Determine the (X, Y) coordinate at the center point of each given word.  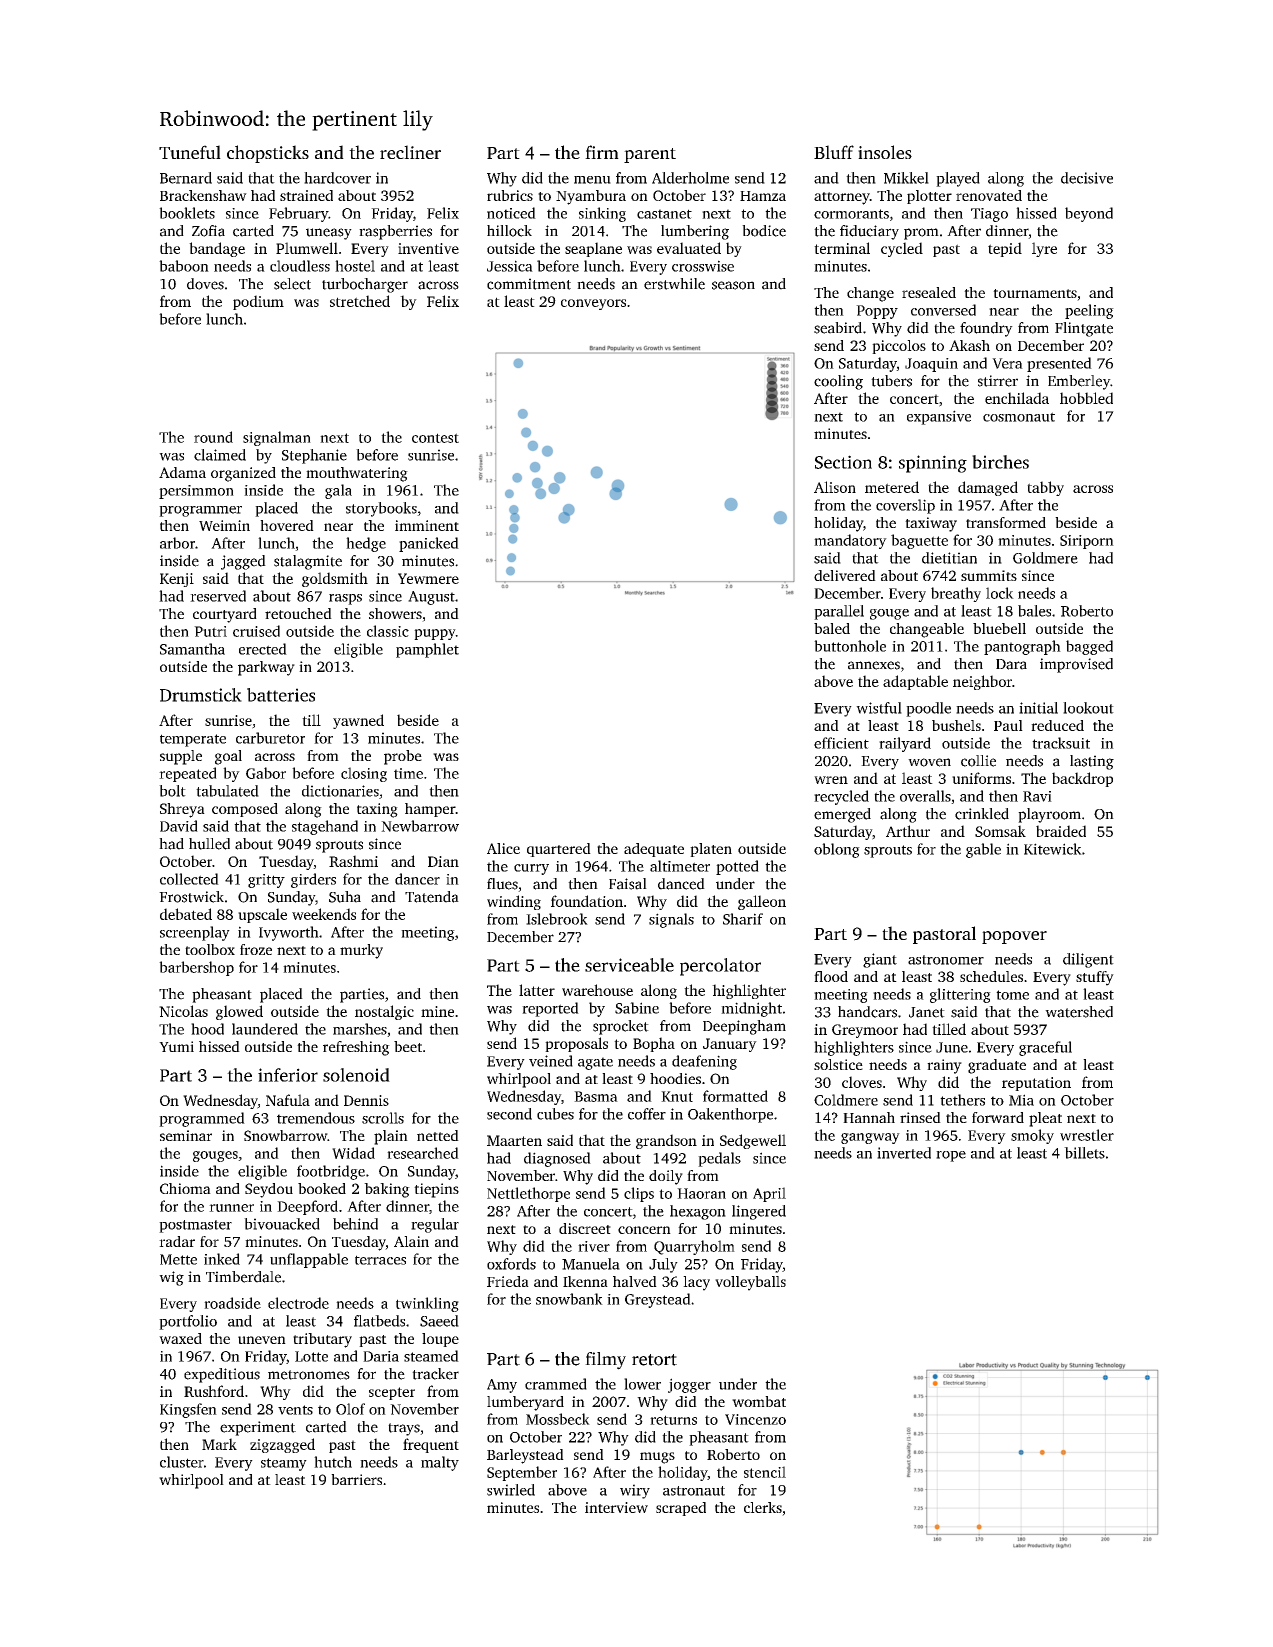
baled (832, 628)
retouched (298, 613)
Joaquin (931, 365)
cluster (182, 1462)
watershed (1079, 1012)
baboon (184, 266)
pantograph (1022, 647)
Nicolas (183, 1011)
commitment (529, 284)
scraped (681, 1509)
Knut (677, 1096)
